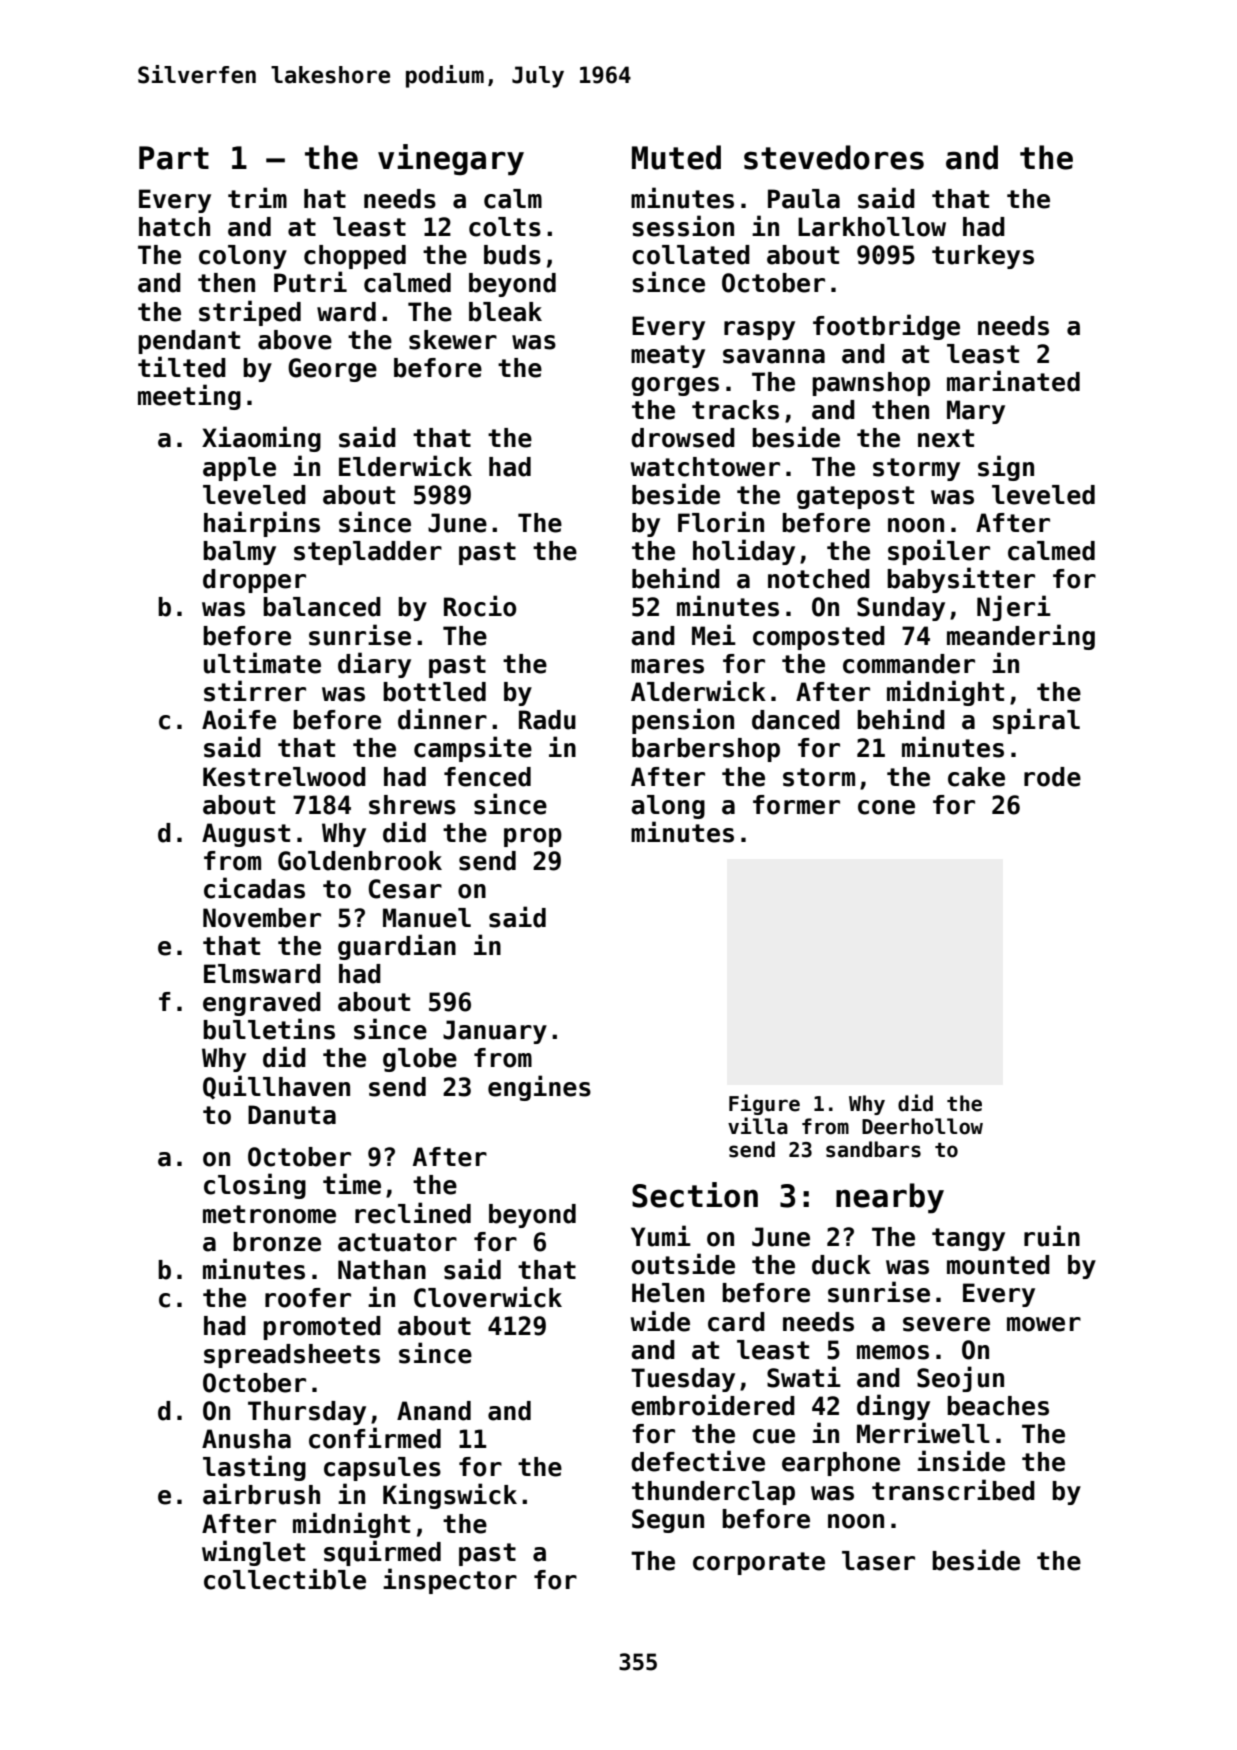 This screenshot has height=1750, width=1237. What do you see at coordinates (174, 158) in the screenshot?
I see `Part` at bounding box center [174, 158].
